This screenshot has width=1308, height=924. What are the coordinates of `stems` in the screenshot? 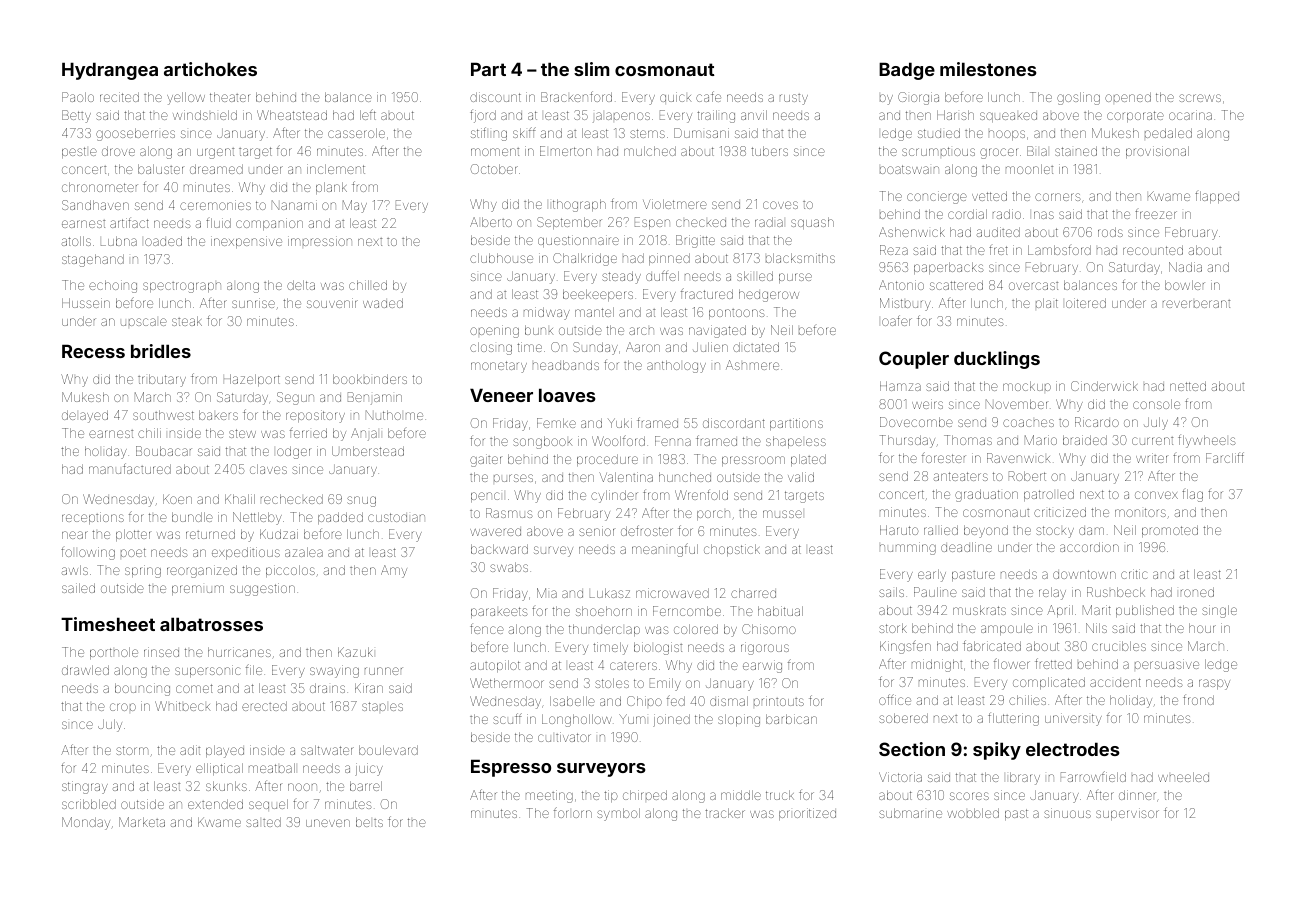 It's located at (647, 133).
